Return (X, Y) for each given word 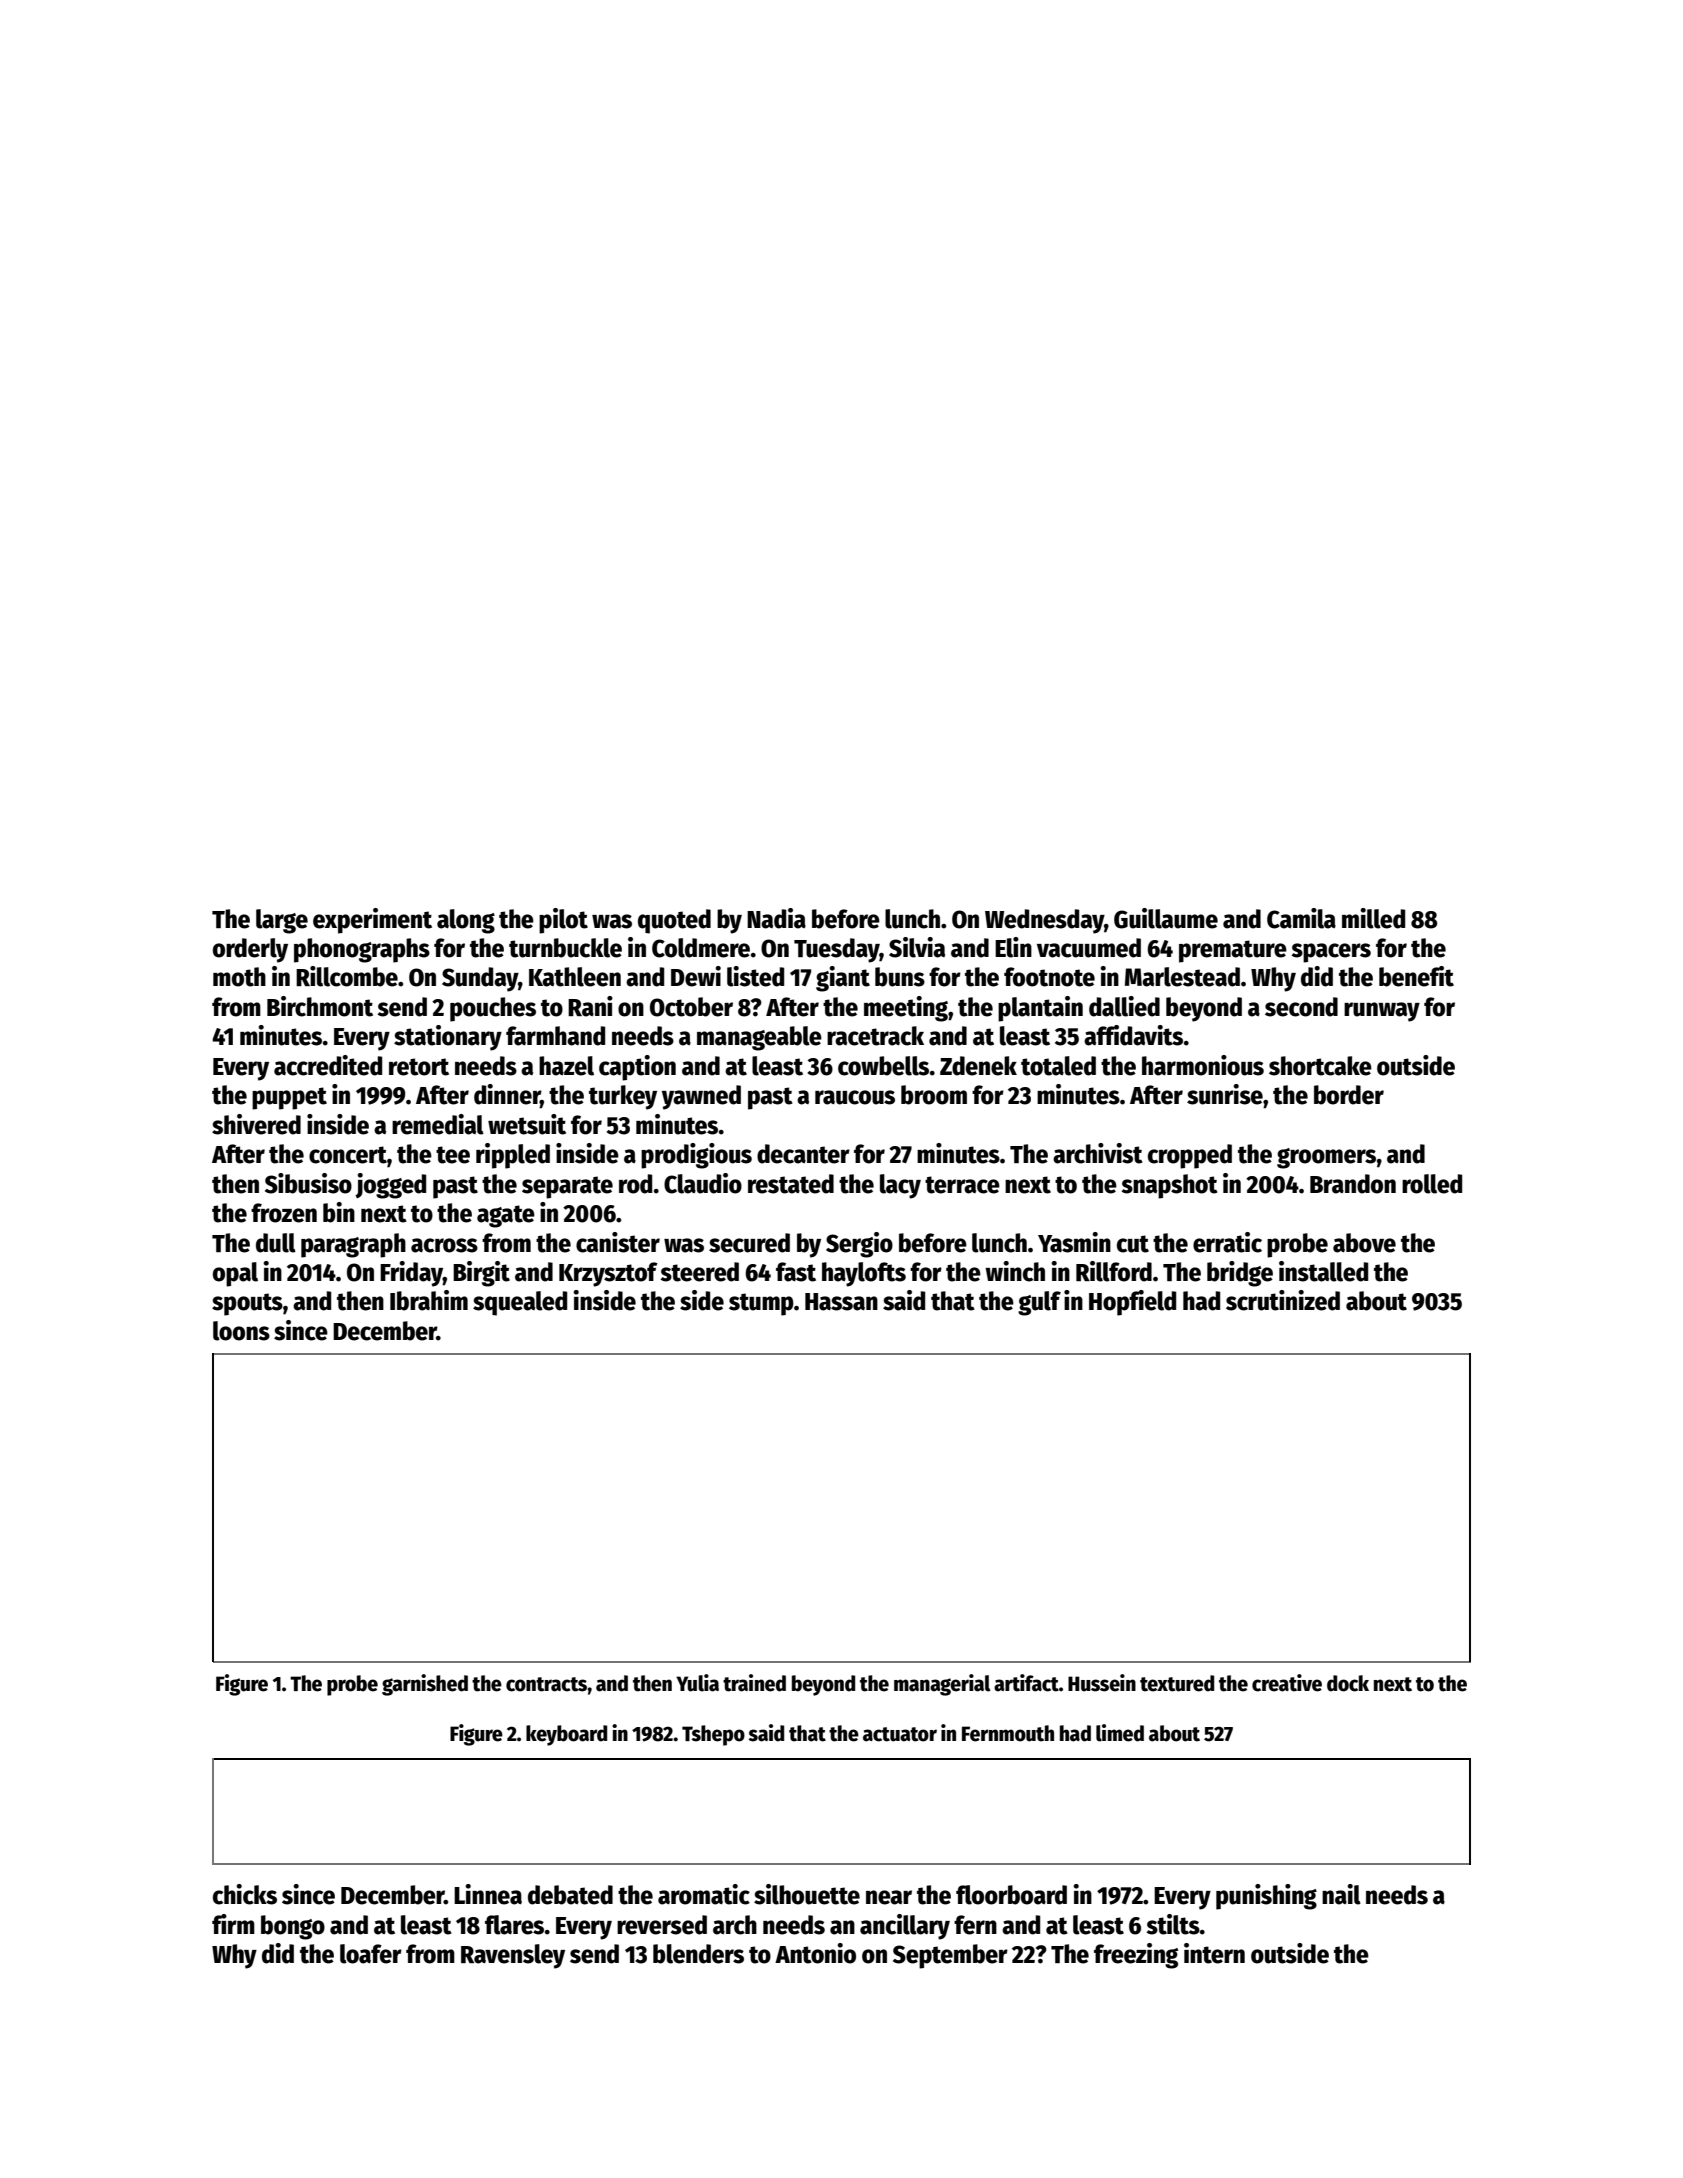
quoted (674, 921)
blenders (698, 1954)
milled (1373, 918)
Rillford (1114, 1271)
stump (761, 1304)
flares (514, 1925)
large (282, 921)
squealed (520, 1303)
